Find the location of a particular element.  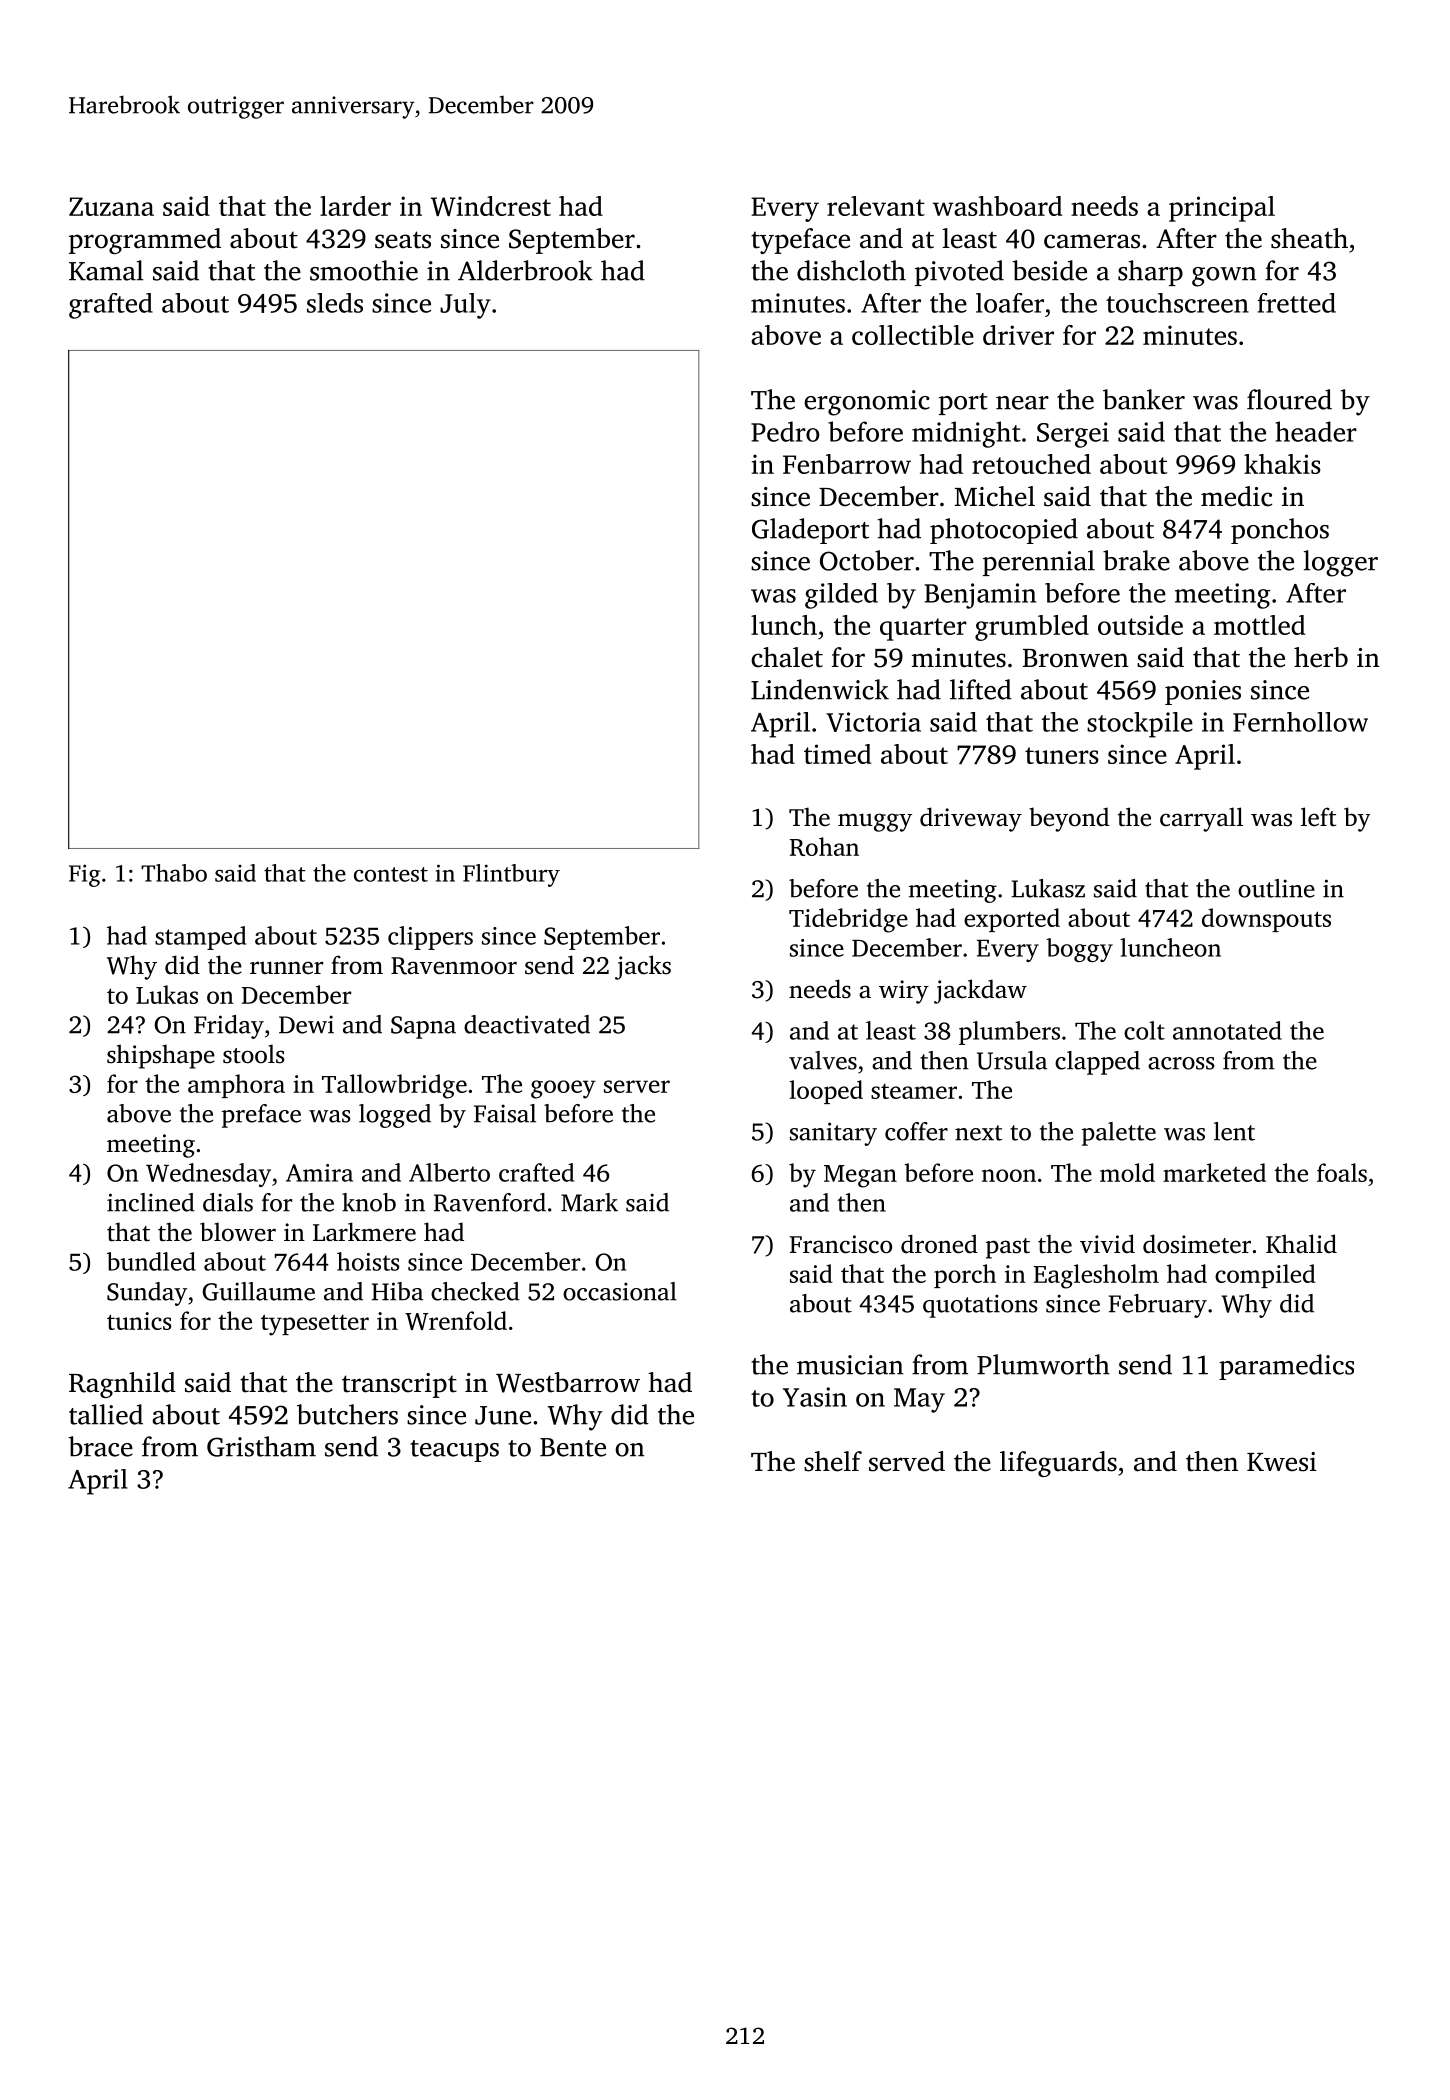

larder is located at coordinates (355, 206).
